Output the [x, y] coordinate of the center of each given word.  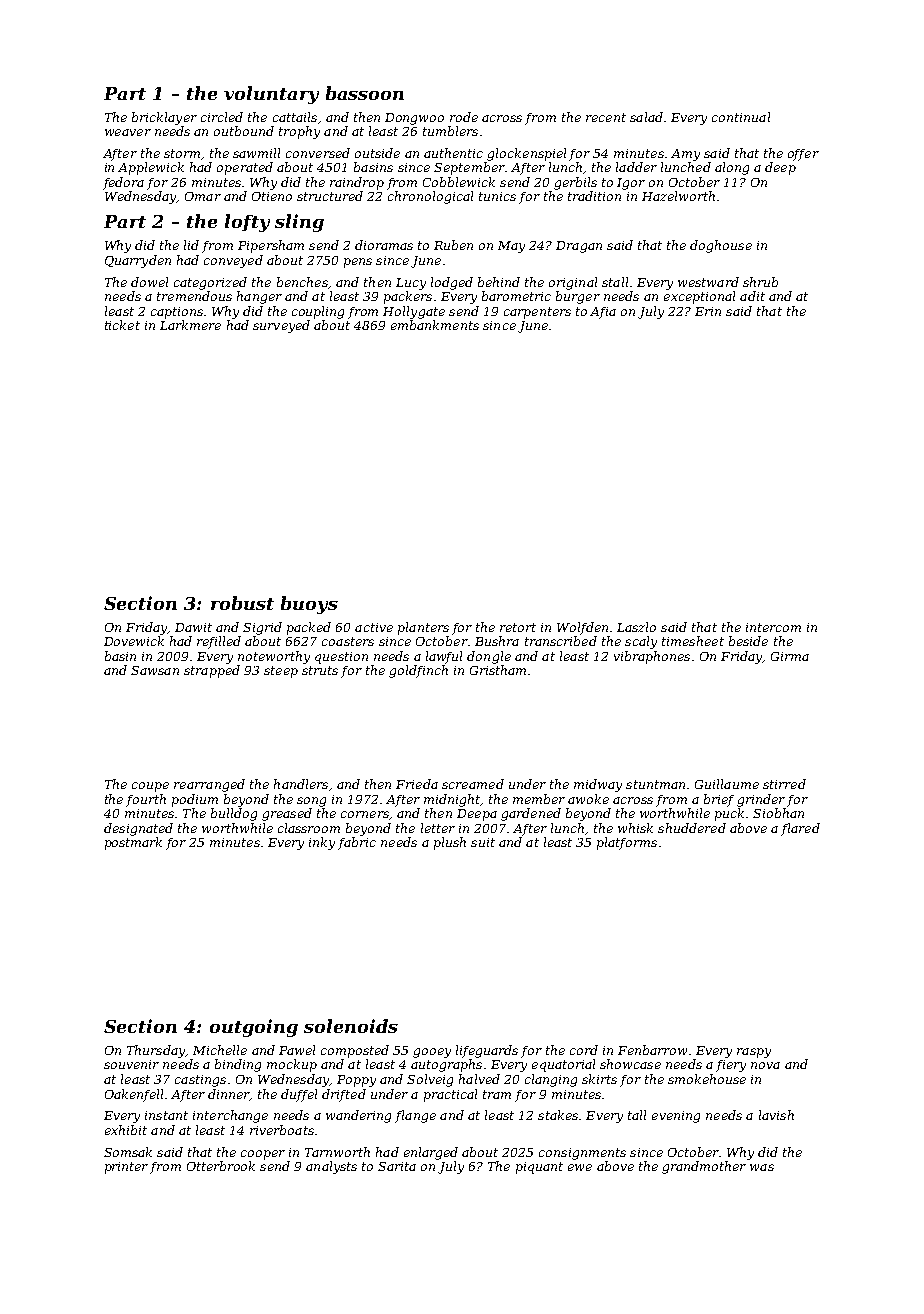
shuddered [692, 828]
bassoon [365, 93]
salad [646, 117]
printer [126, 1168]
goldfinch [418, 671]
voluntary [271, 95]
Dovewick [134, 641]
